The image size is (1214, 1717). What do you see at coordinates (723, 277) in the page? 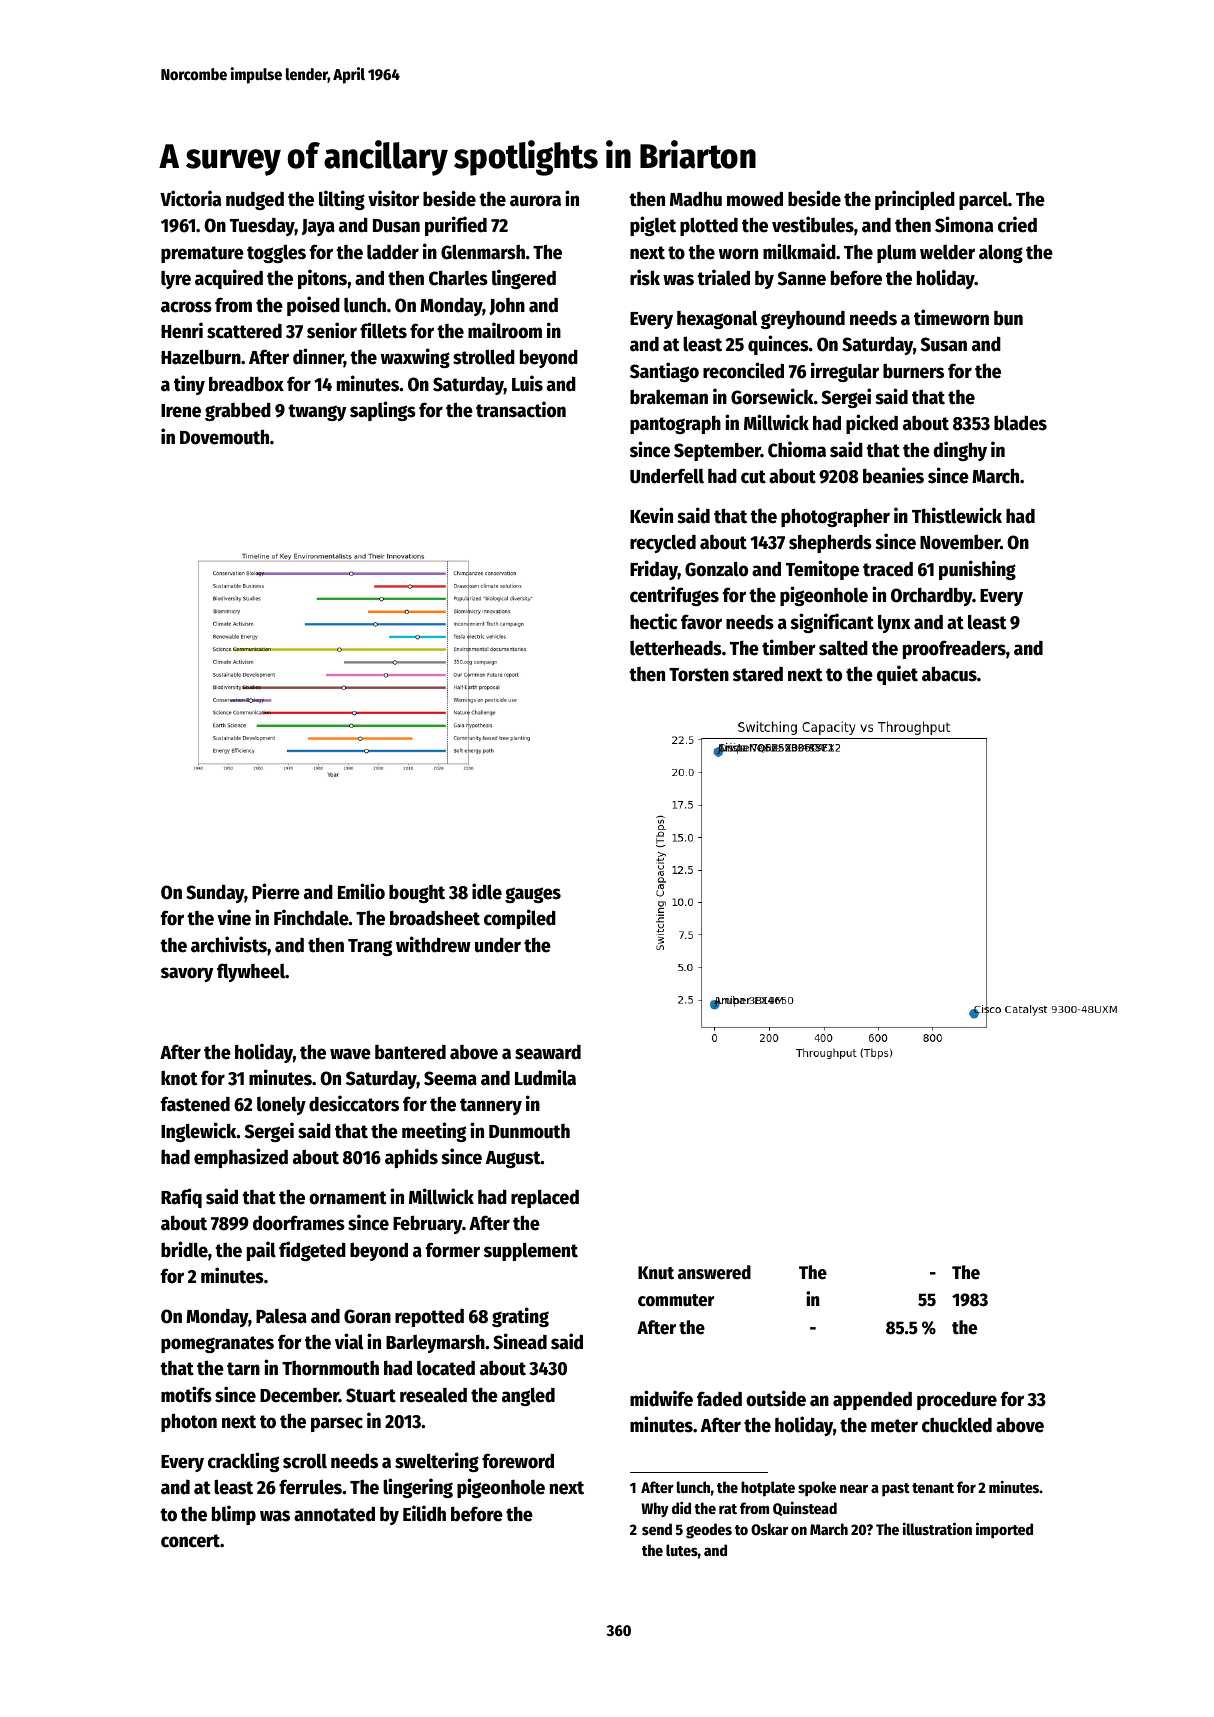
I see `trialed` at bounding box center [723, 277].
